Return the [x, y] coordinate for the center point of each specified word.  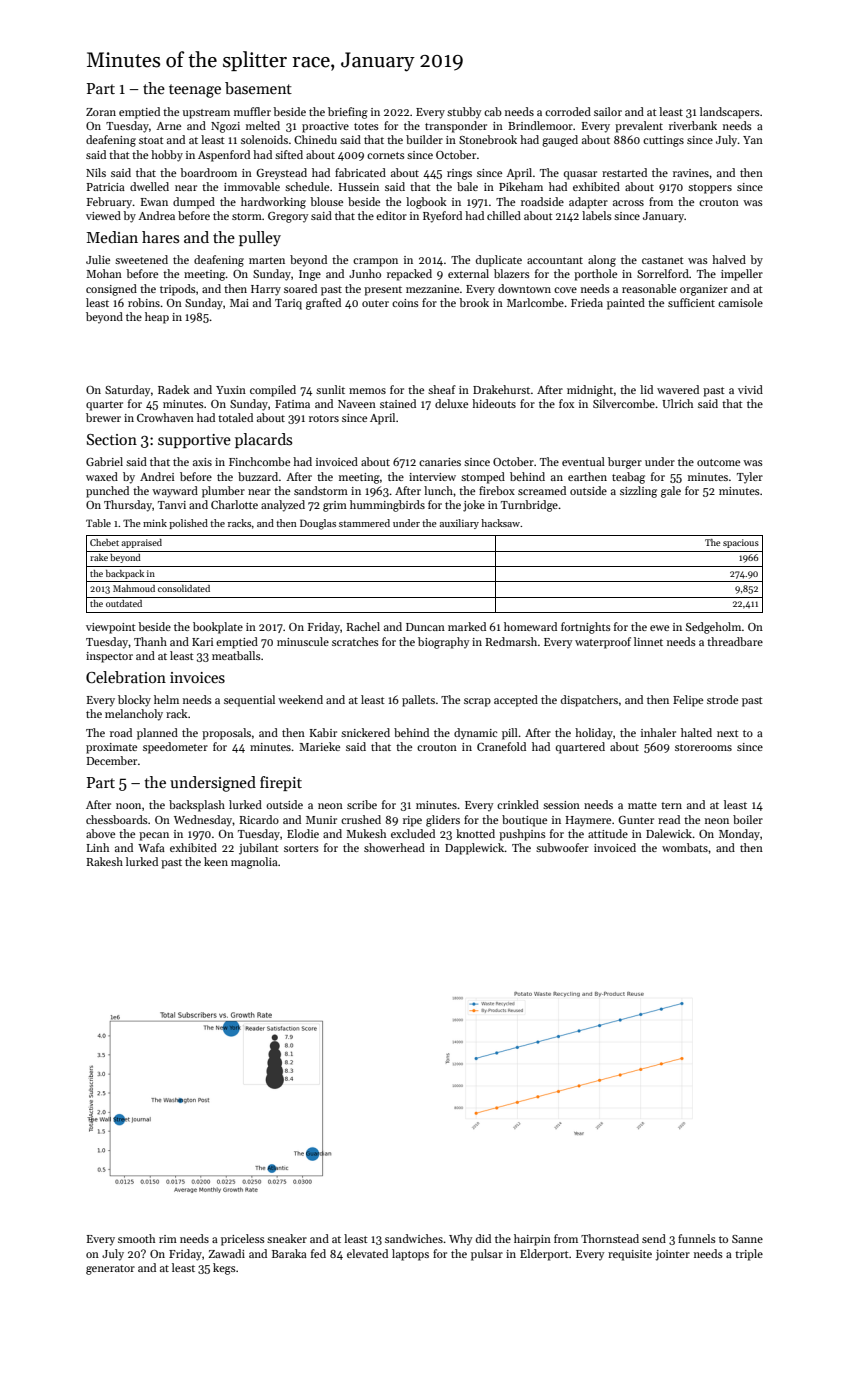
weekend [300, 699]
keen [216, 861]
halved [729, 259]
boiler [748, 819]
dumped [194, 203]
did [483, 1238]
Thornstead [610, 1238]
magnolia [254, 863]
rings [459, 174]
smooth [136, 1238]
